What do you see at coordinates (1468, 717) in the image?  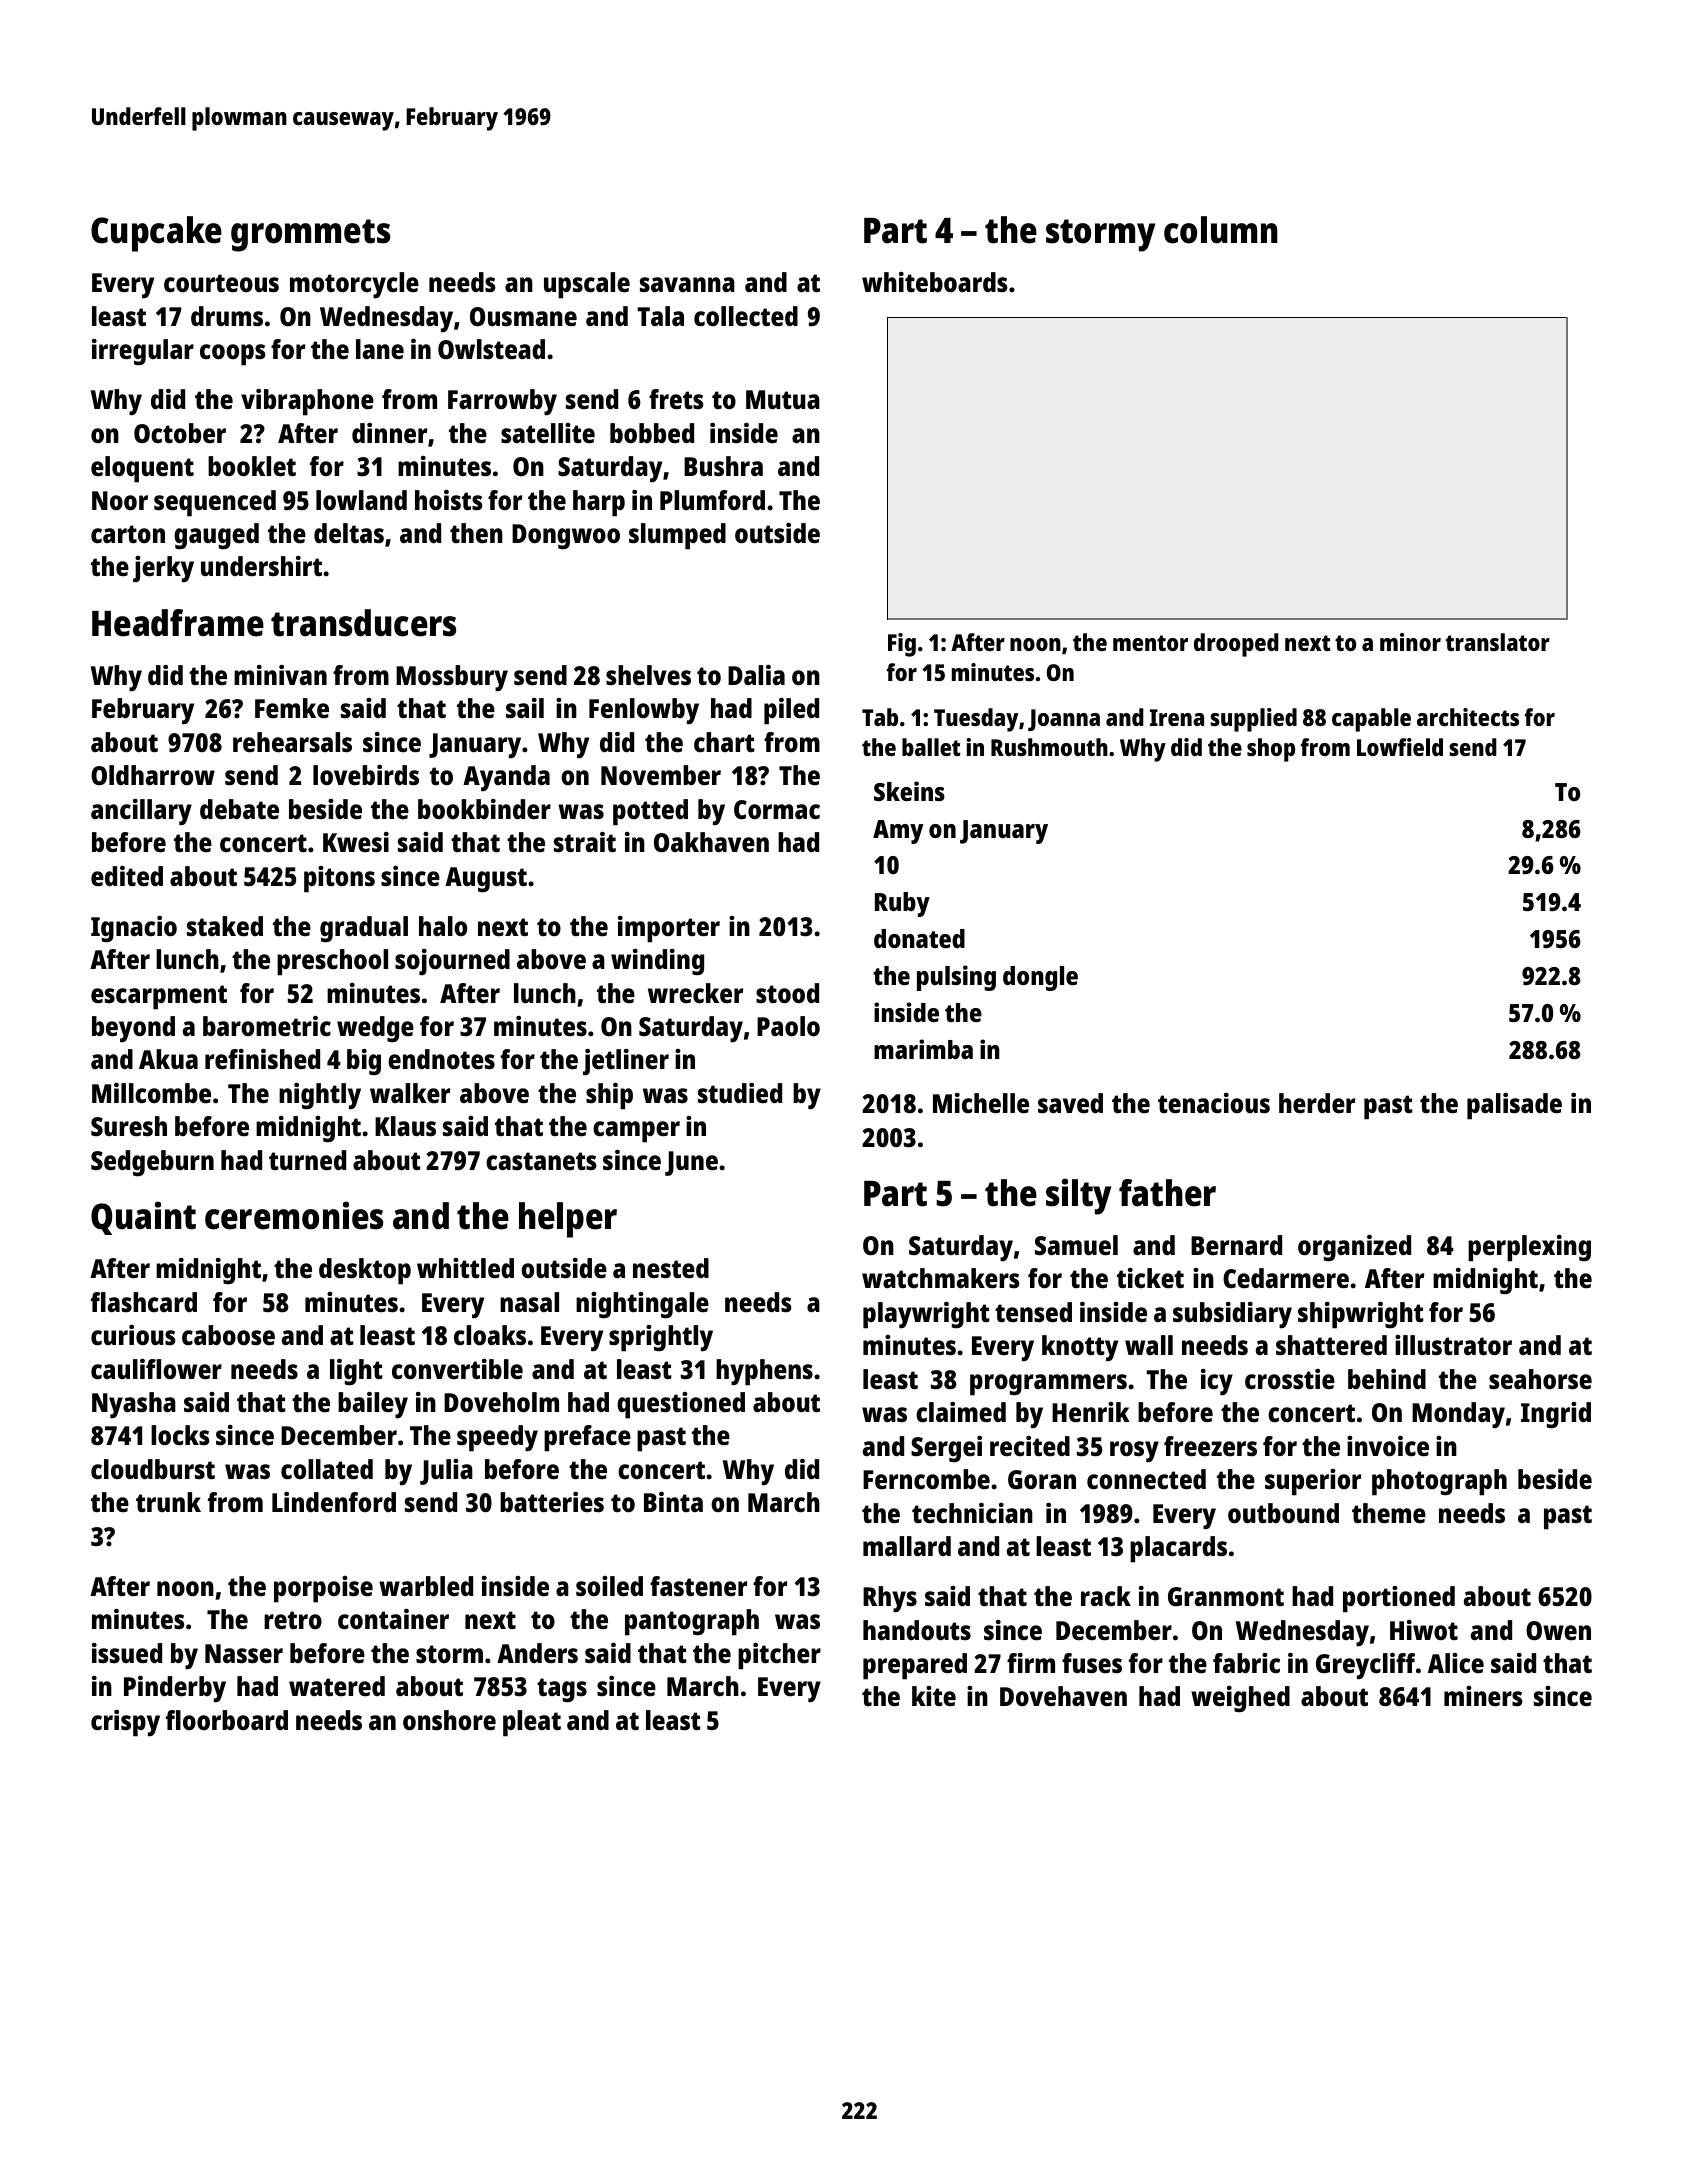 I see `architects` at bounding box center [1468, 717].
